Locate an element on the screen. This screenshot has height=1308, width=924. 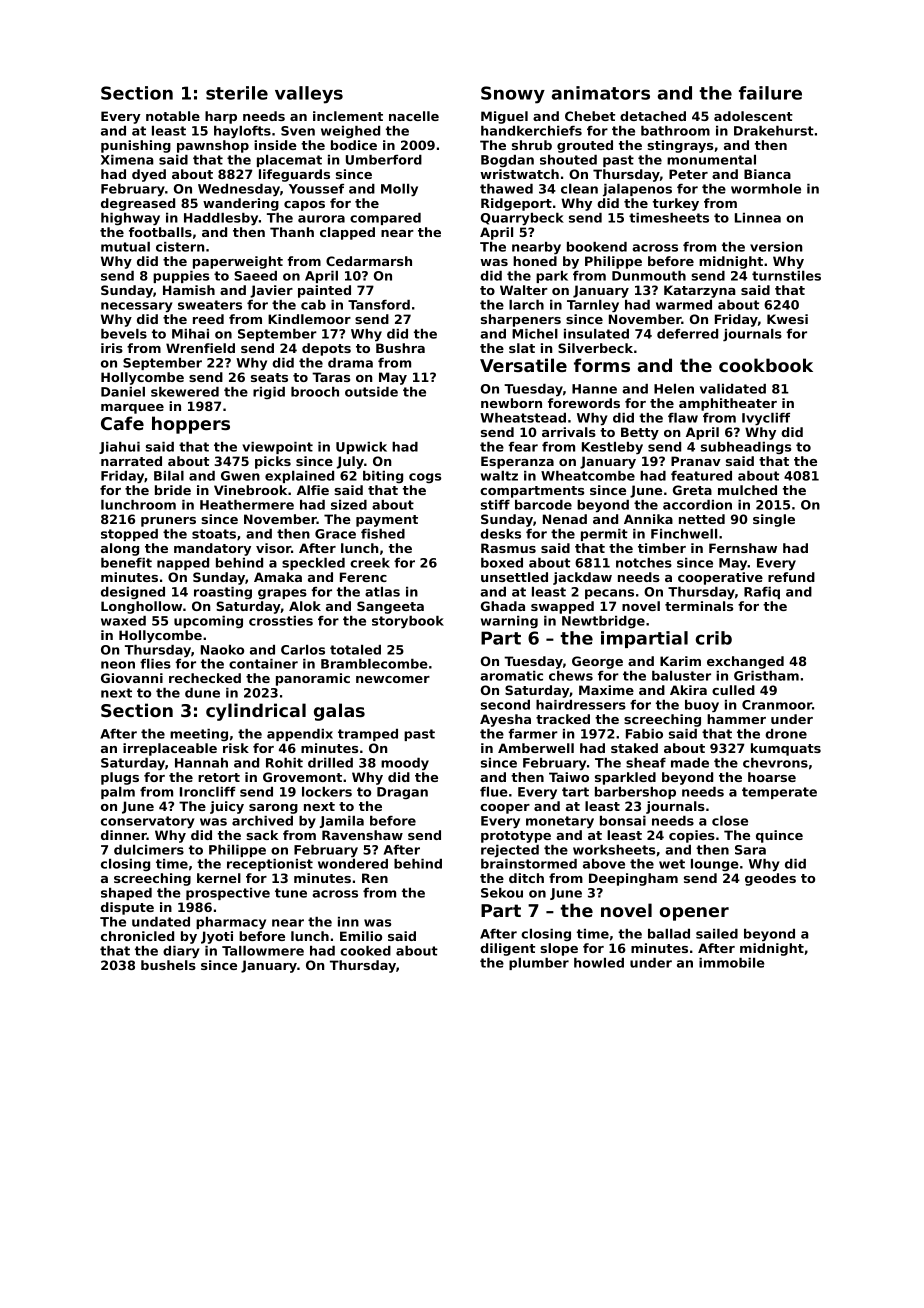
outside is located at coordinates (371, 392).
